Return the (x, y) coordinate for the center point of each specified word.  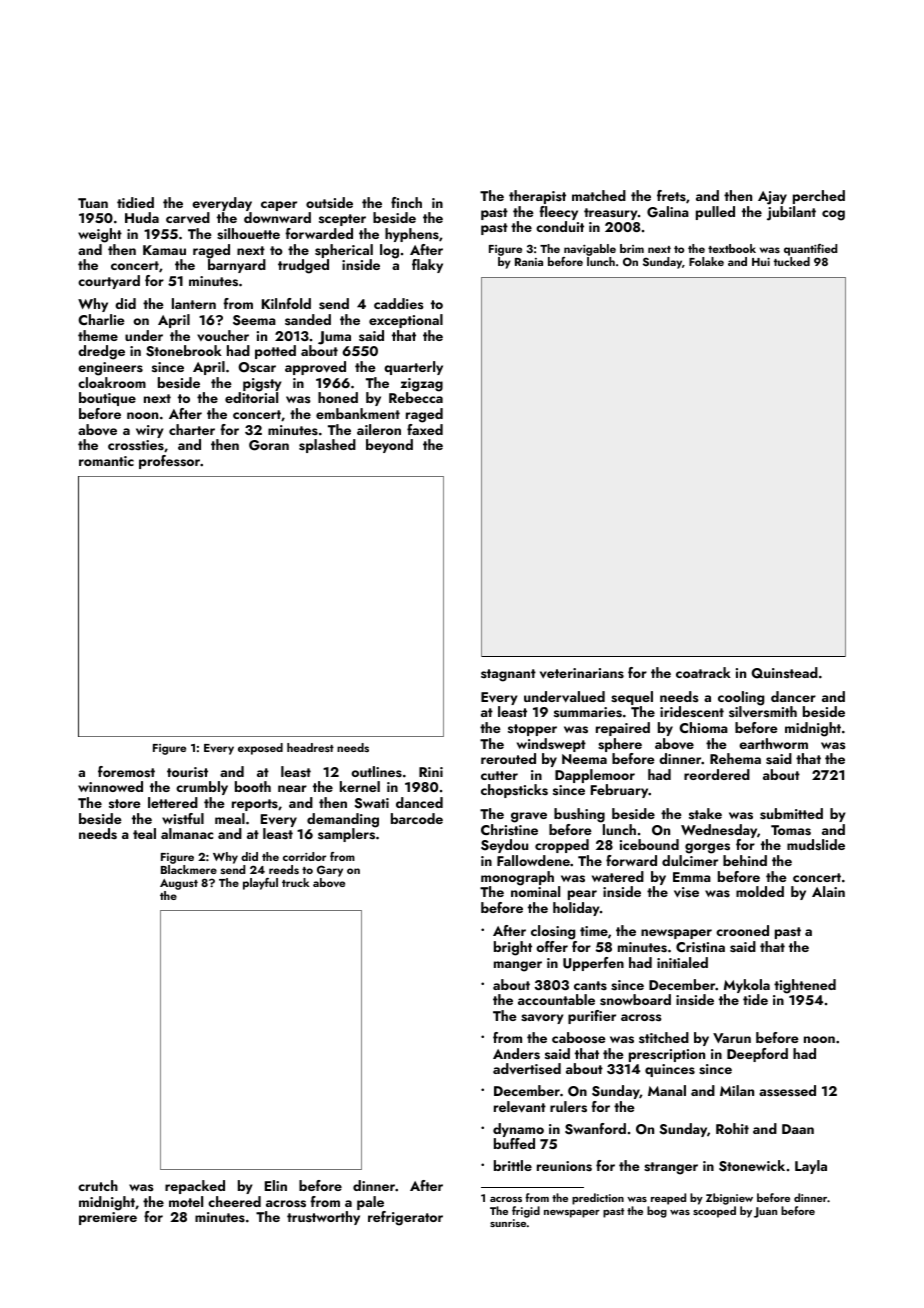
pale (370, 1203)
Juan (765, 1212)
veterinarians (582, 673)
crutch (98, 1185)
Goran (269, 445)
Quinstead (784, 673)
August (179, 884)
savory (542, 1019)
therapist (537, 197)
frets (671, 195)
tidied (135, 202)
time (594, 931)
